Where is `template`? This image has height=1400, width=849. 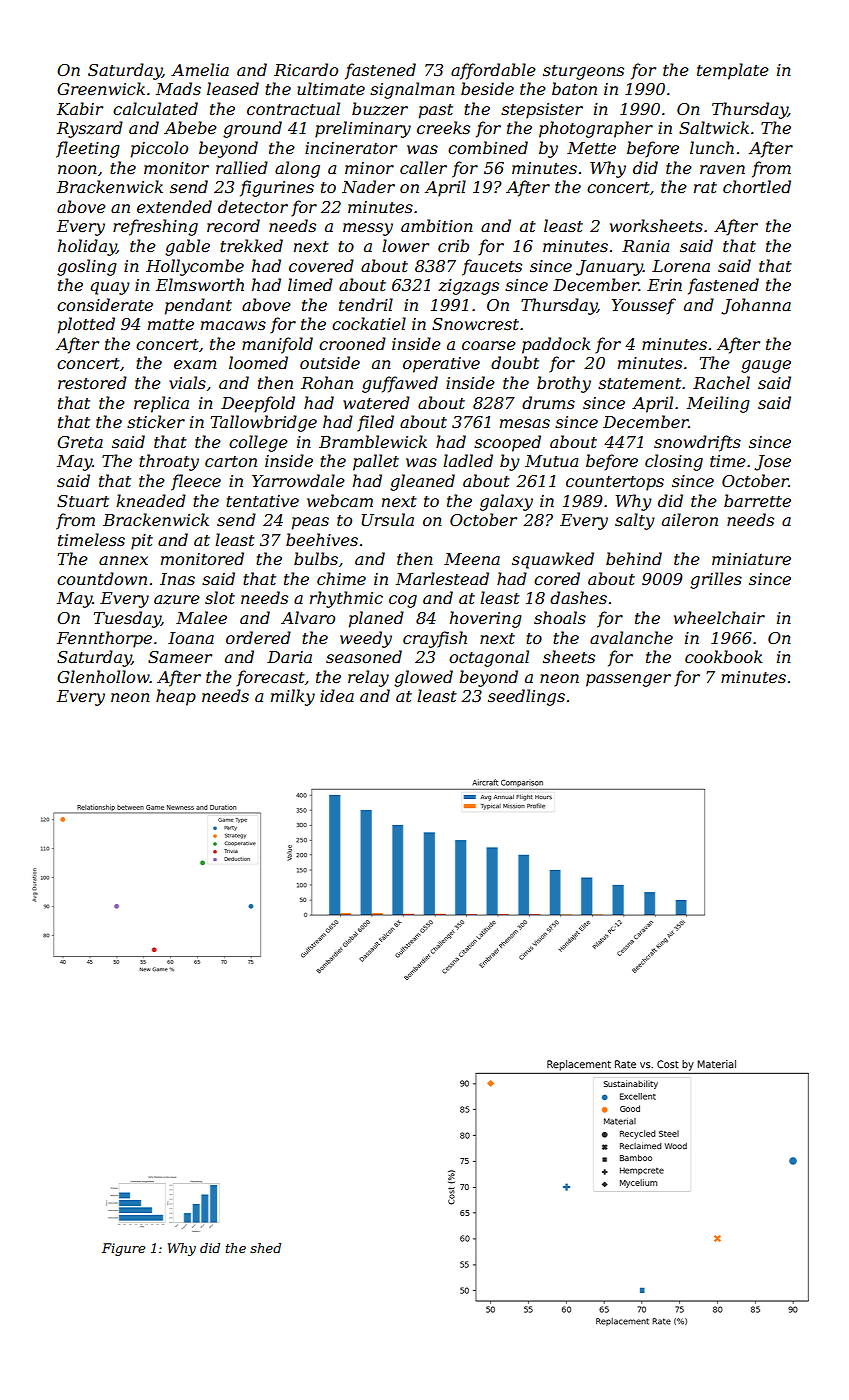
template is located at coordinates (733, 71).
